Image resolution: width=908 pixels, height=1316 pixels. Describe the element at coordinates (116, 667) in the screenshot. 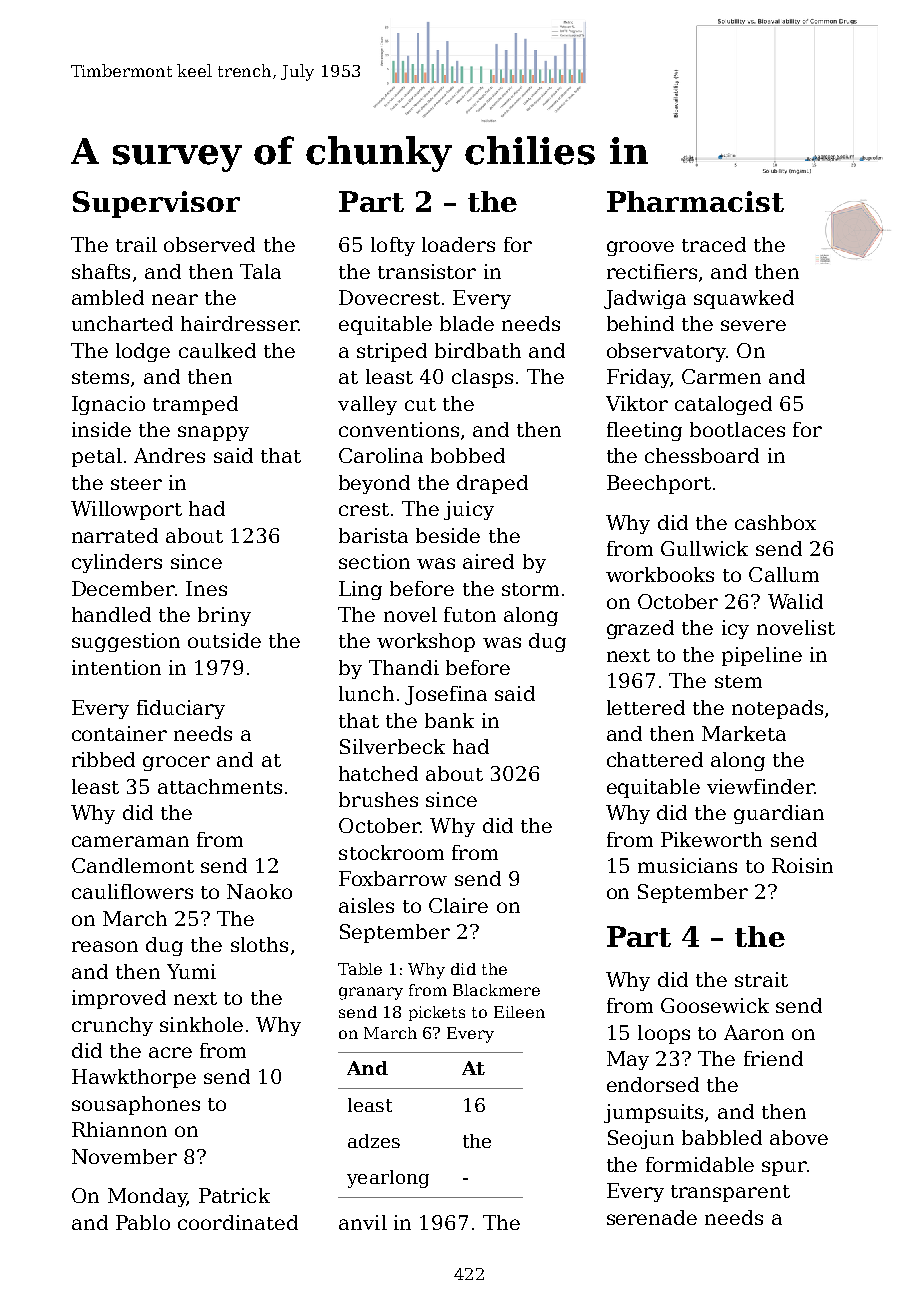

I see `intention` at that location.
